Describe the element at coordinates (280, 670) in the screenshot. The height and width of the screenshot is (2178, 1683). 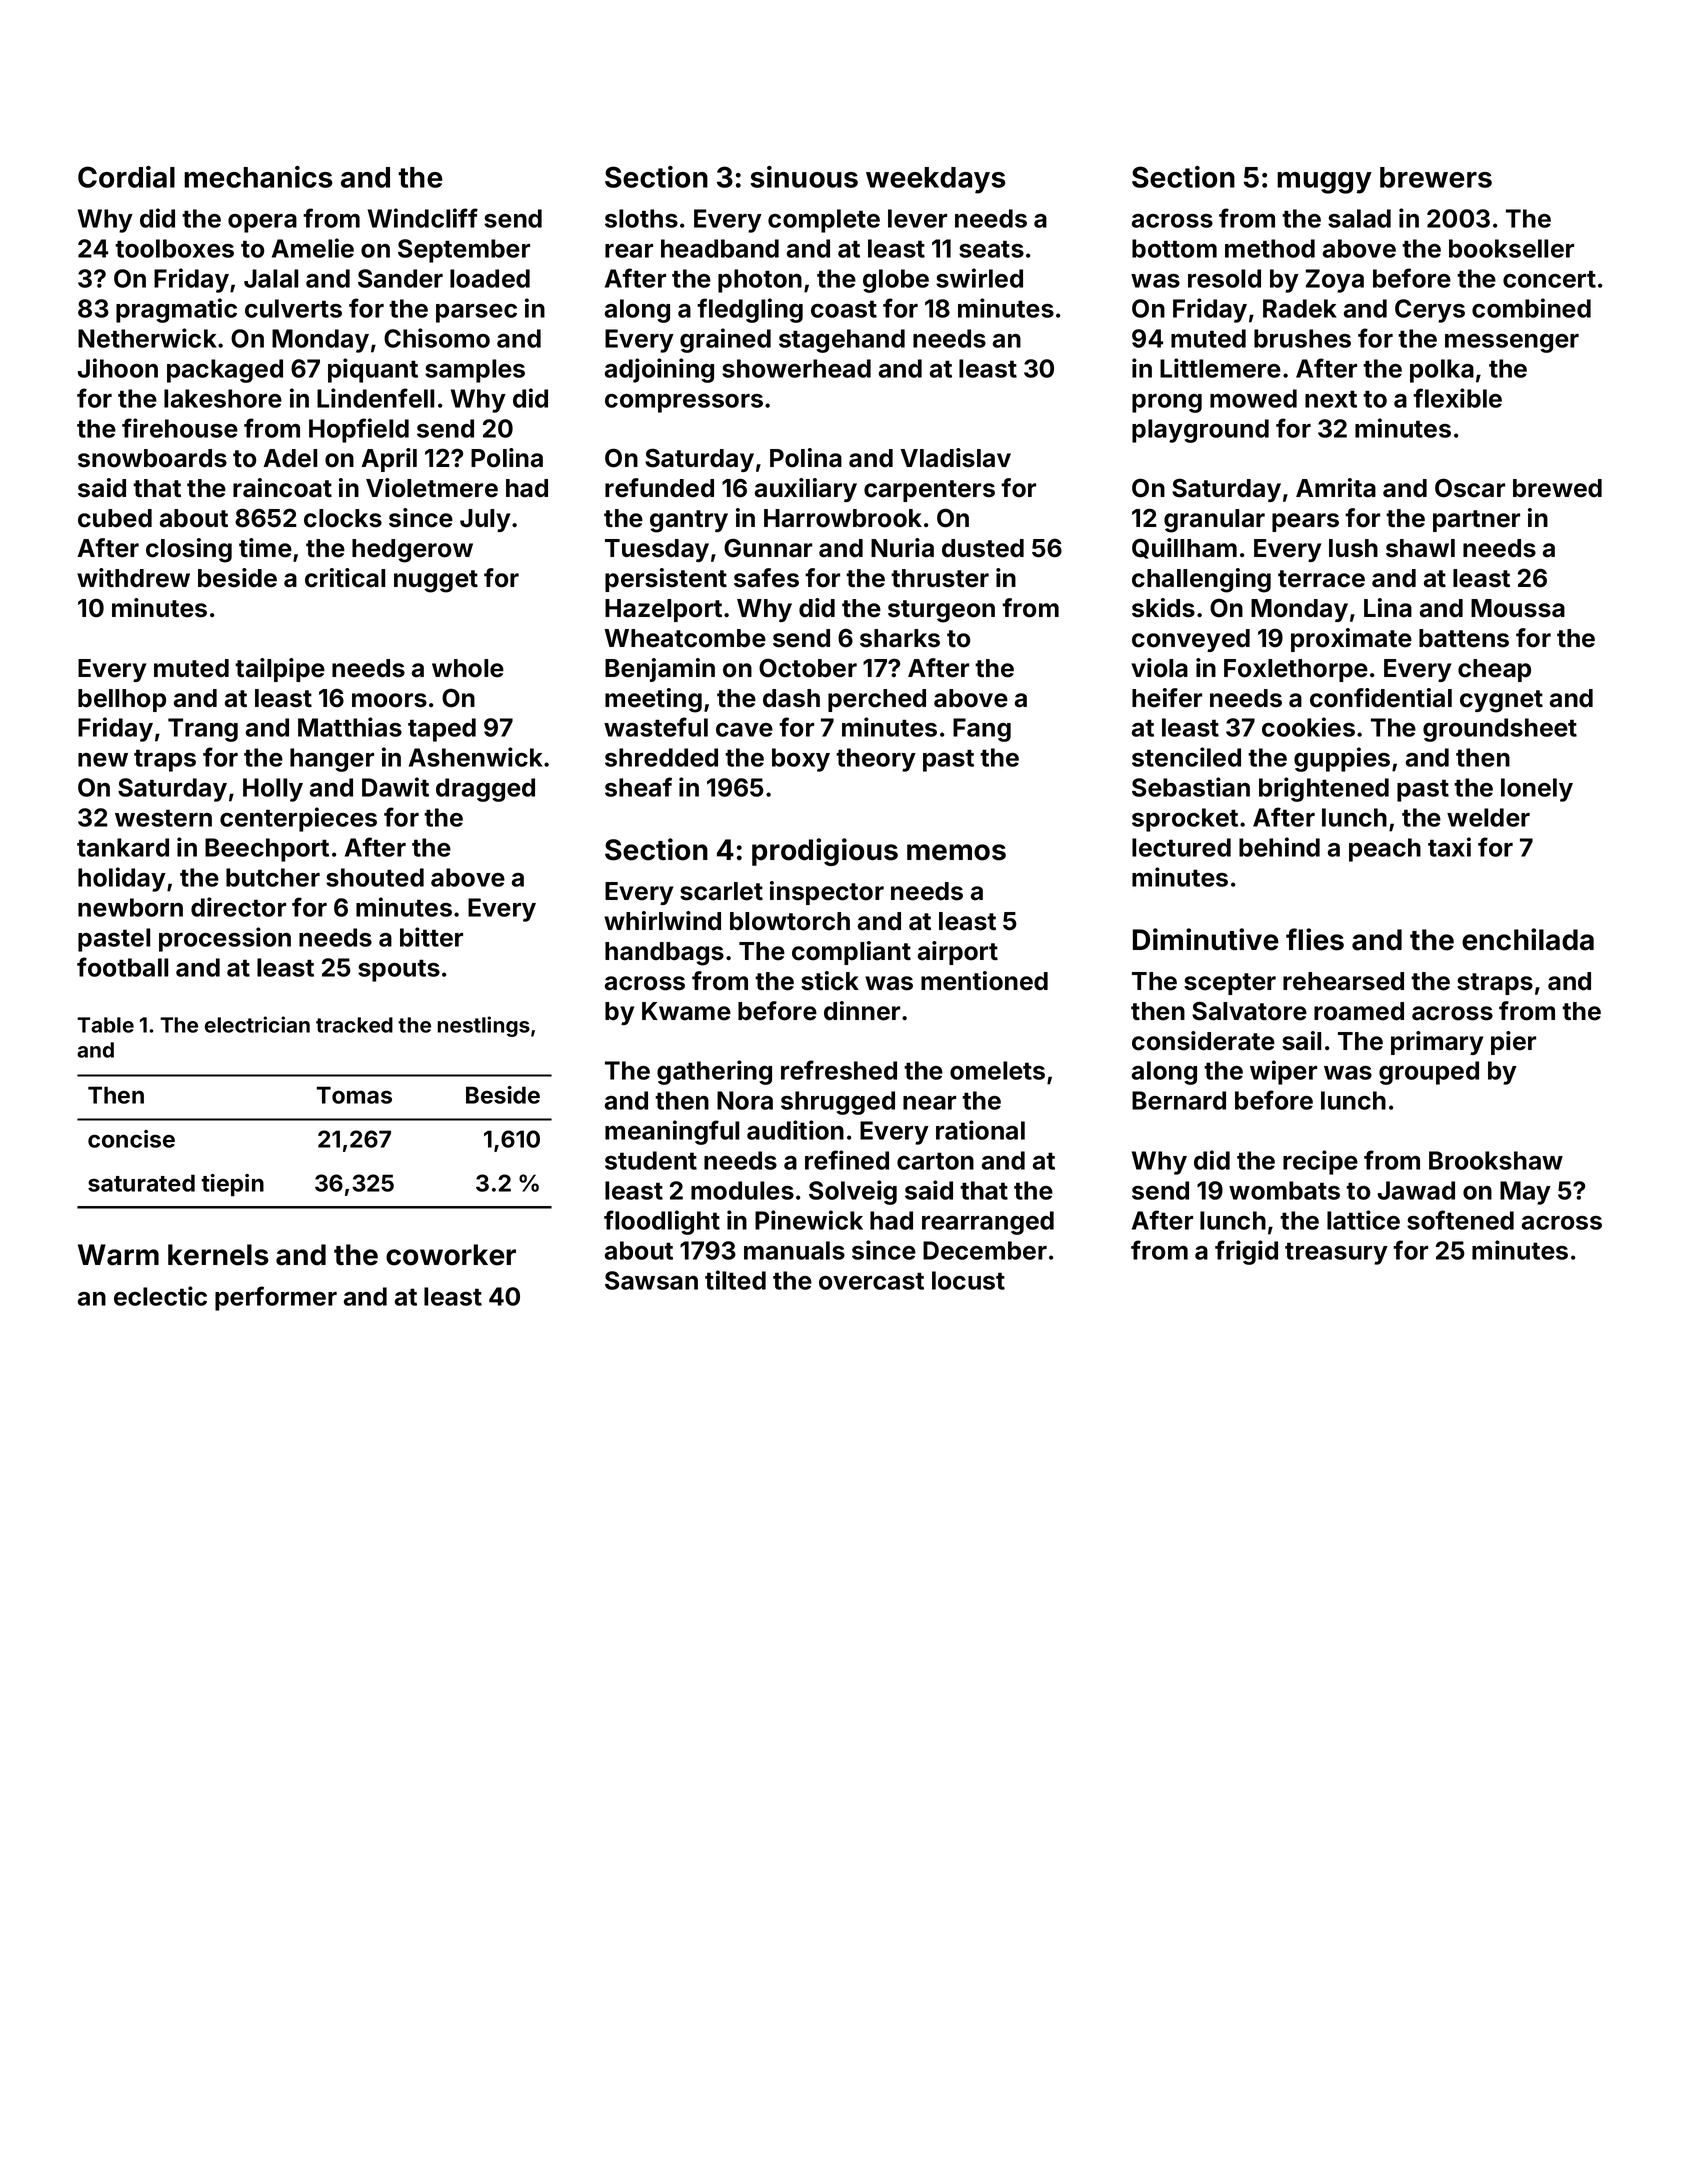
I see `tailpipe` at that location.
